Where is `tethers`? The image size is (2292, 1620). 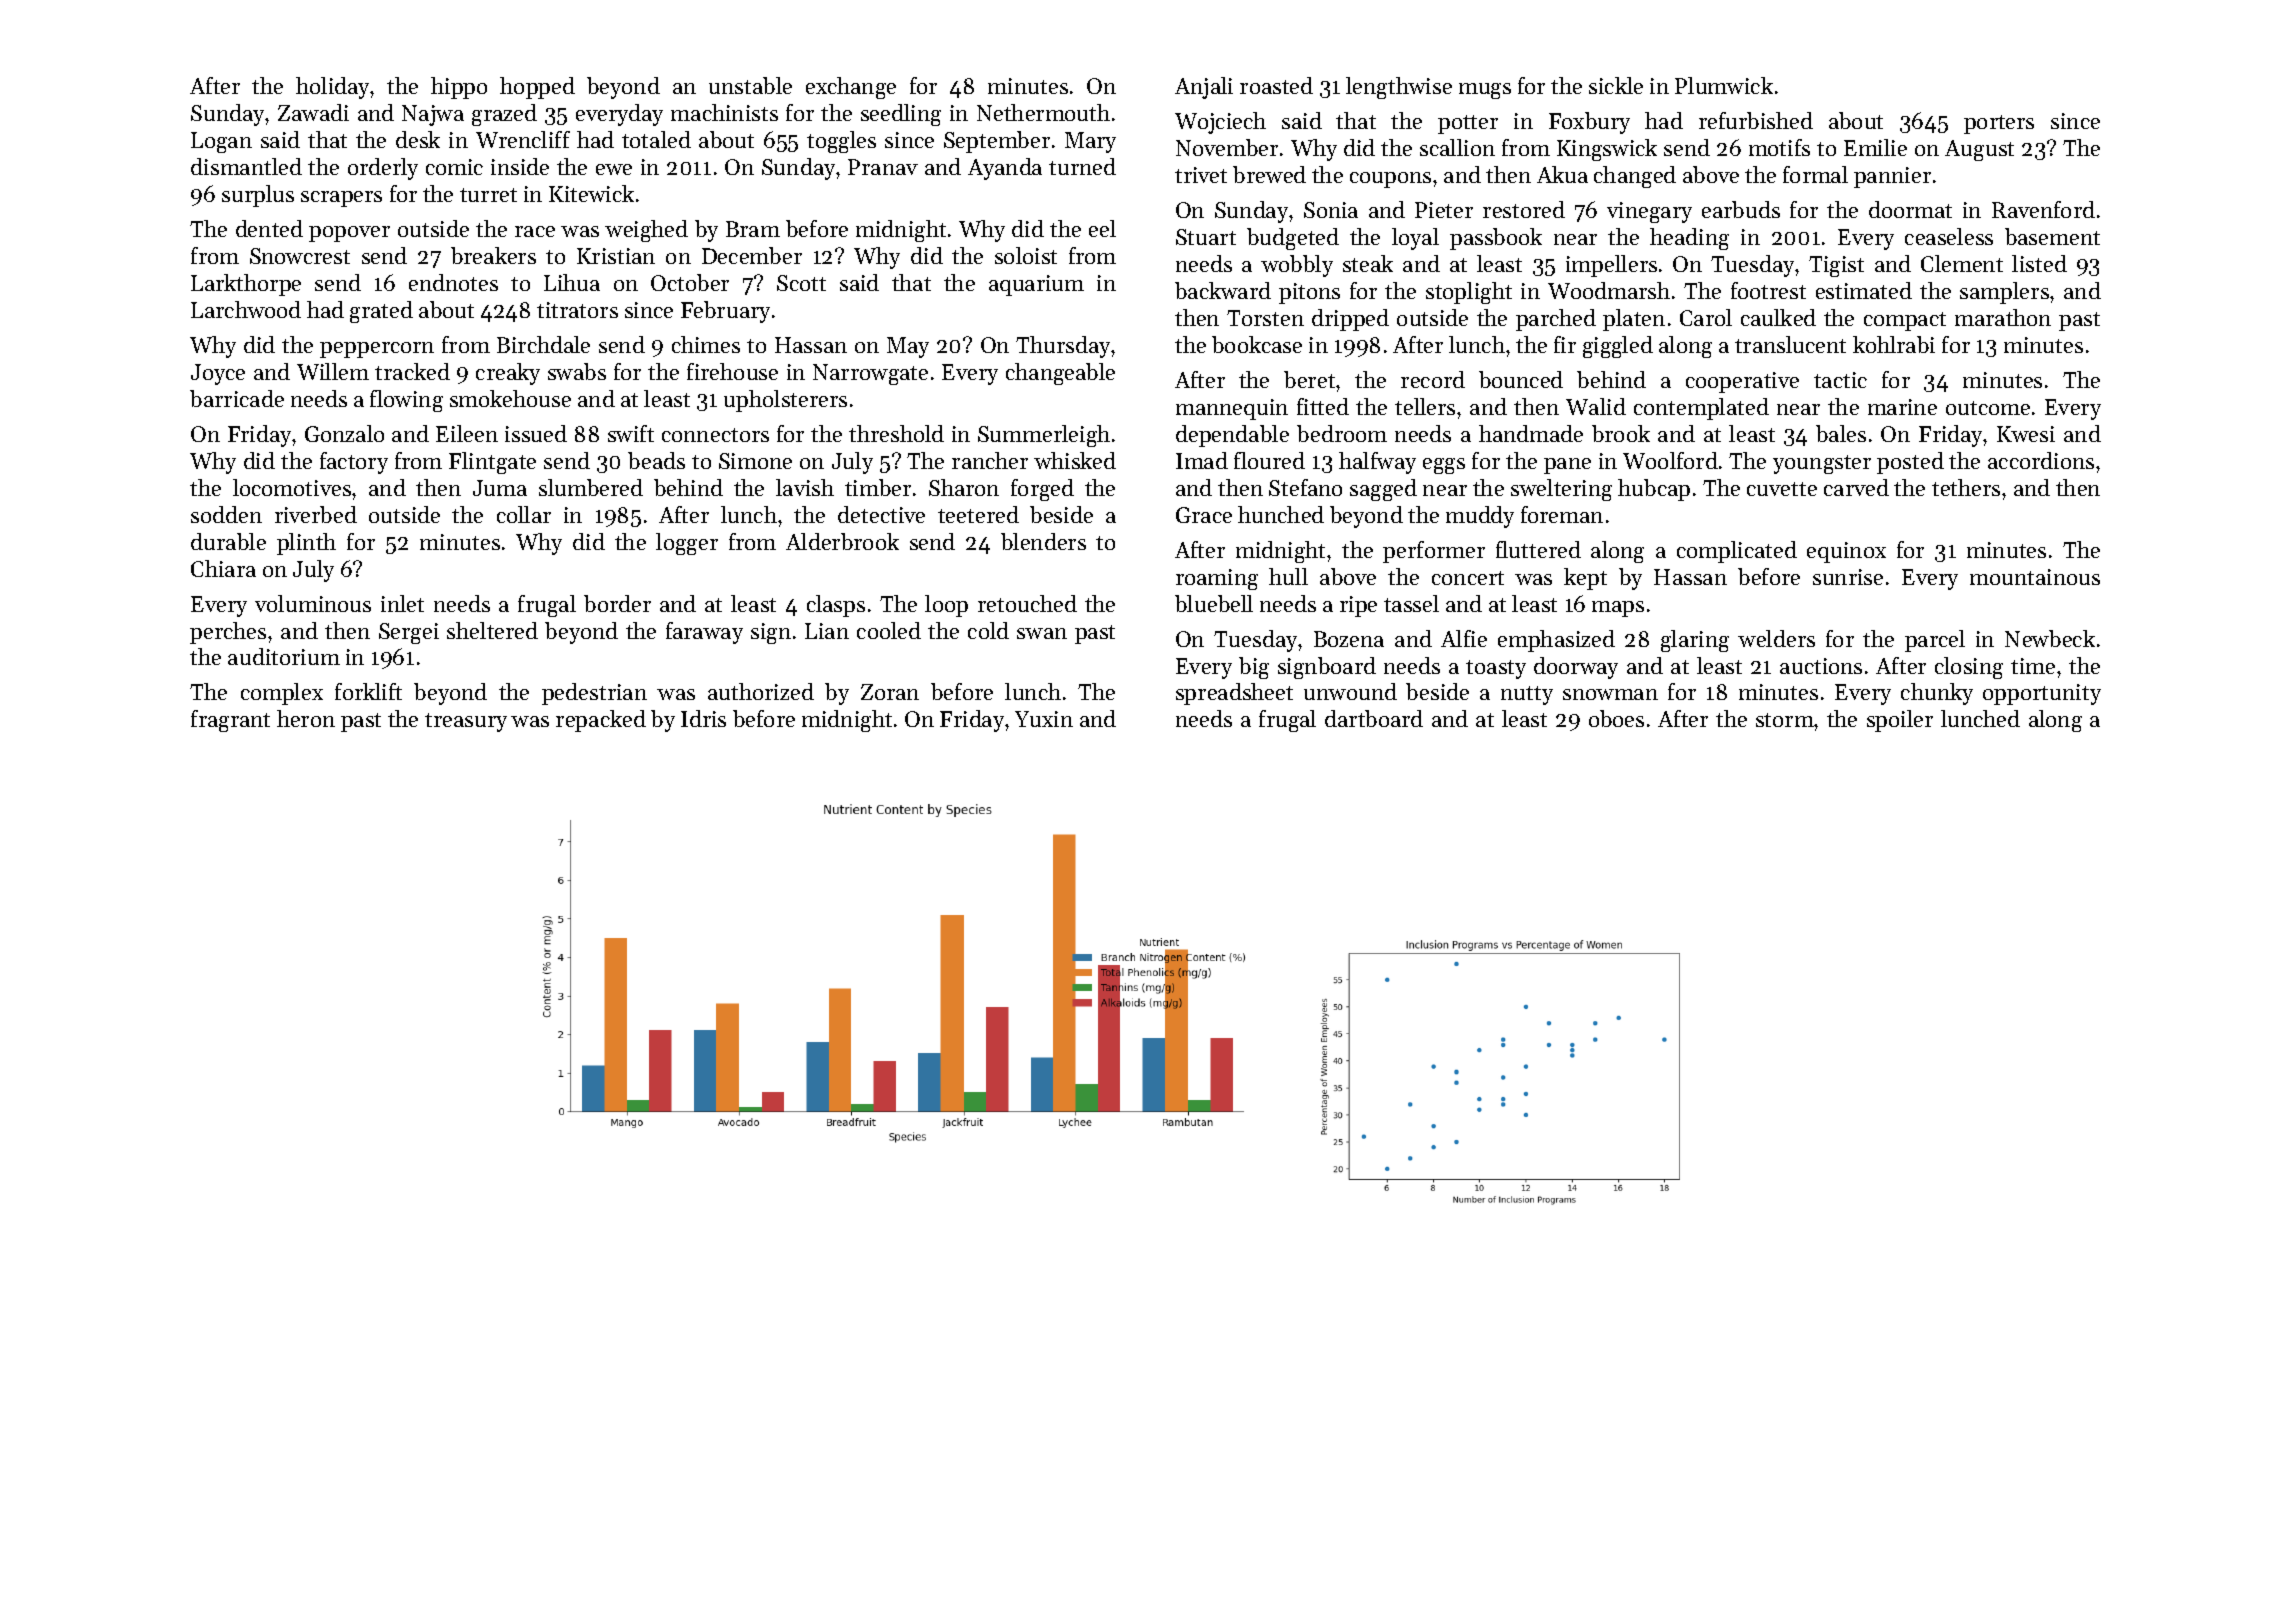 tethers is located at coordinates (1966, 487).
